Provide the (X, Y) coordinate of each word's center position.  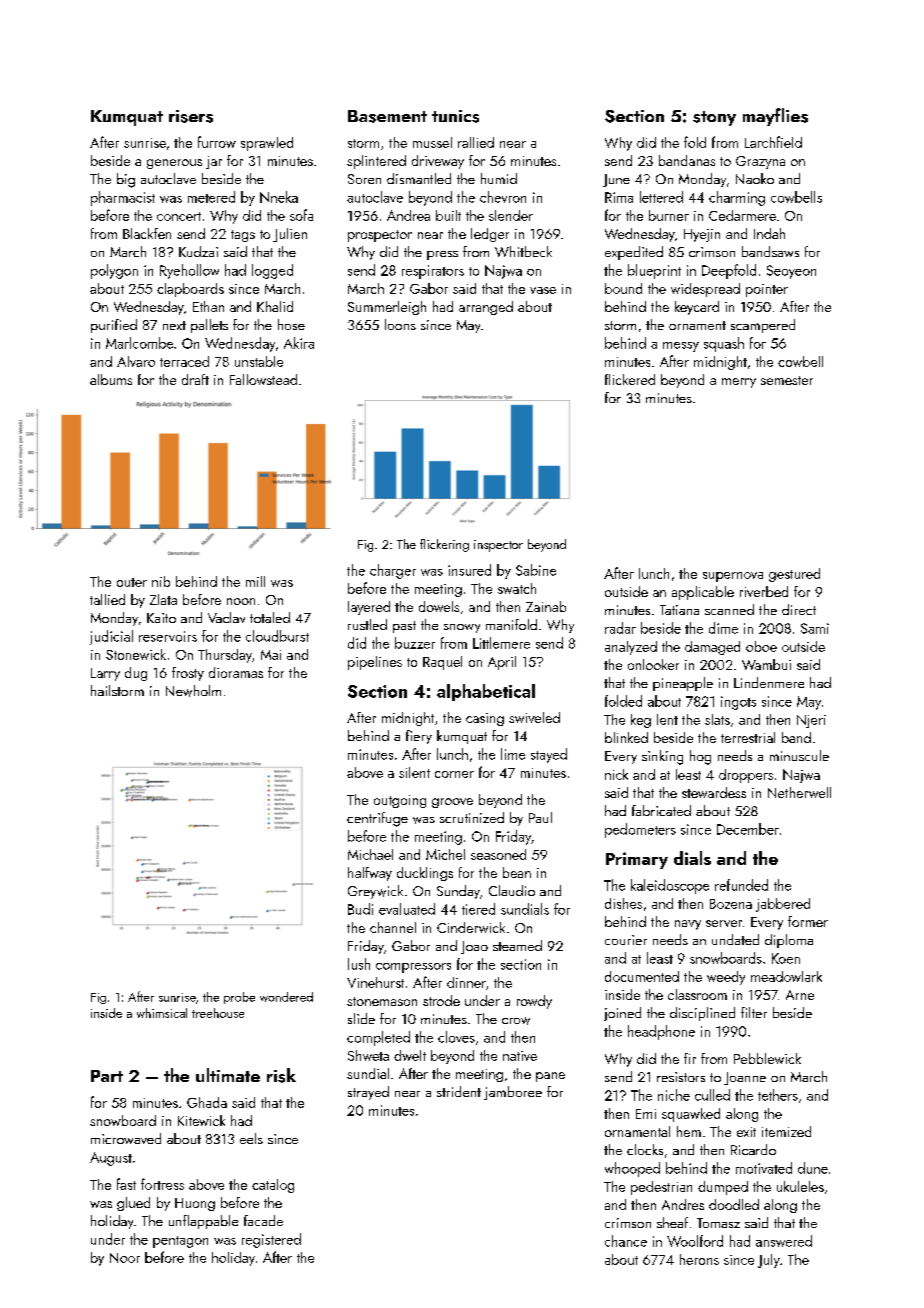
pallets (209, 326)
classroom (697, 994)
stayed (549, 755)
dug (136, 674)
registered (271, 1240)
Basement (387, 116)
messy (681, 347)
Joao (474, 947)
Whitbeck (523, 251)
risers (191, 116)
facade (263, 1220)
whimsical (162, 1013)
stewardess (714, 792)
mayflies (775, 117)
